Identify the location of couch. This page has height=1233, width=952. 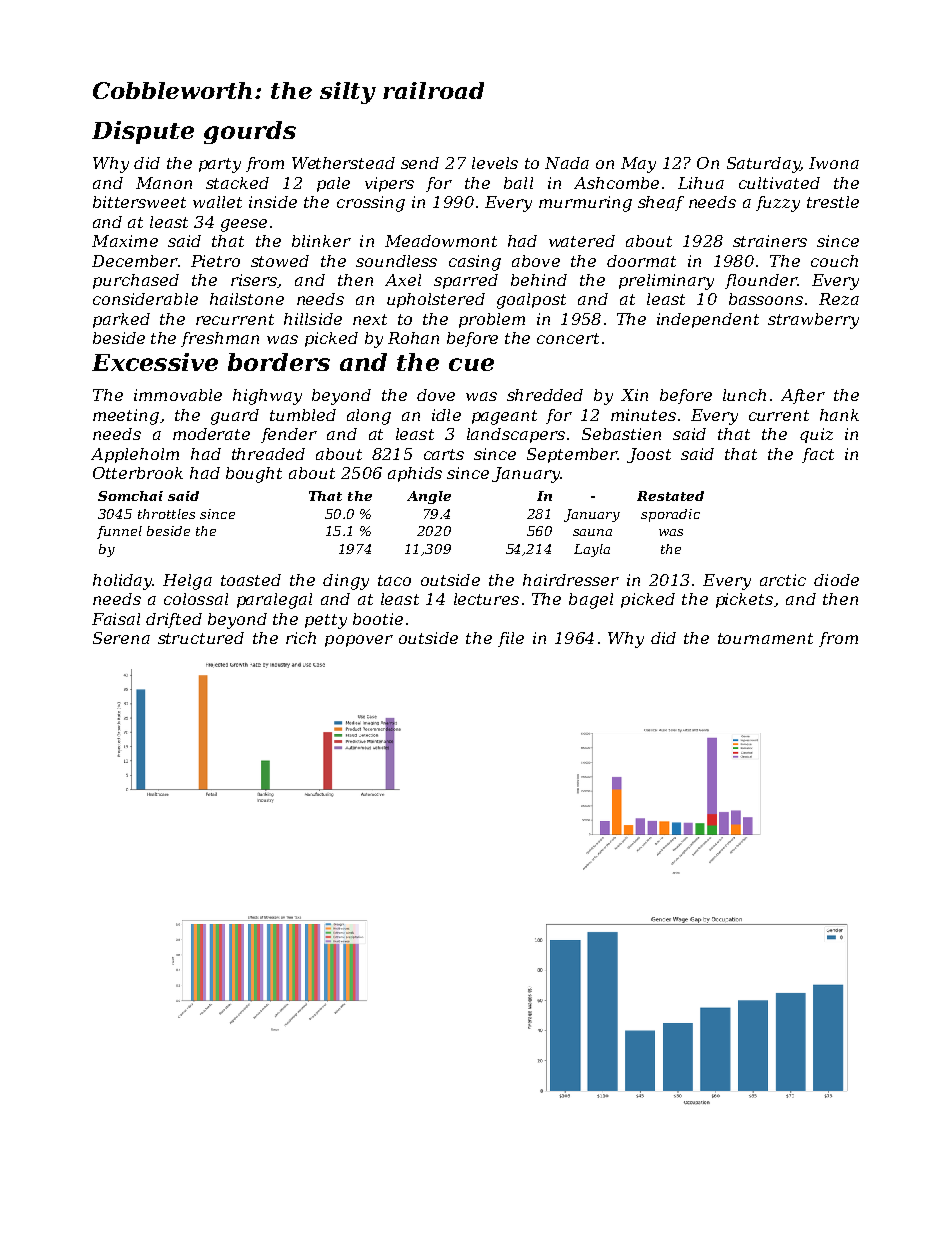
(834, 261).
